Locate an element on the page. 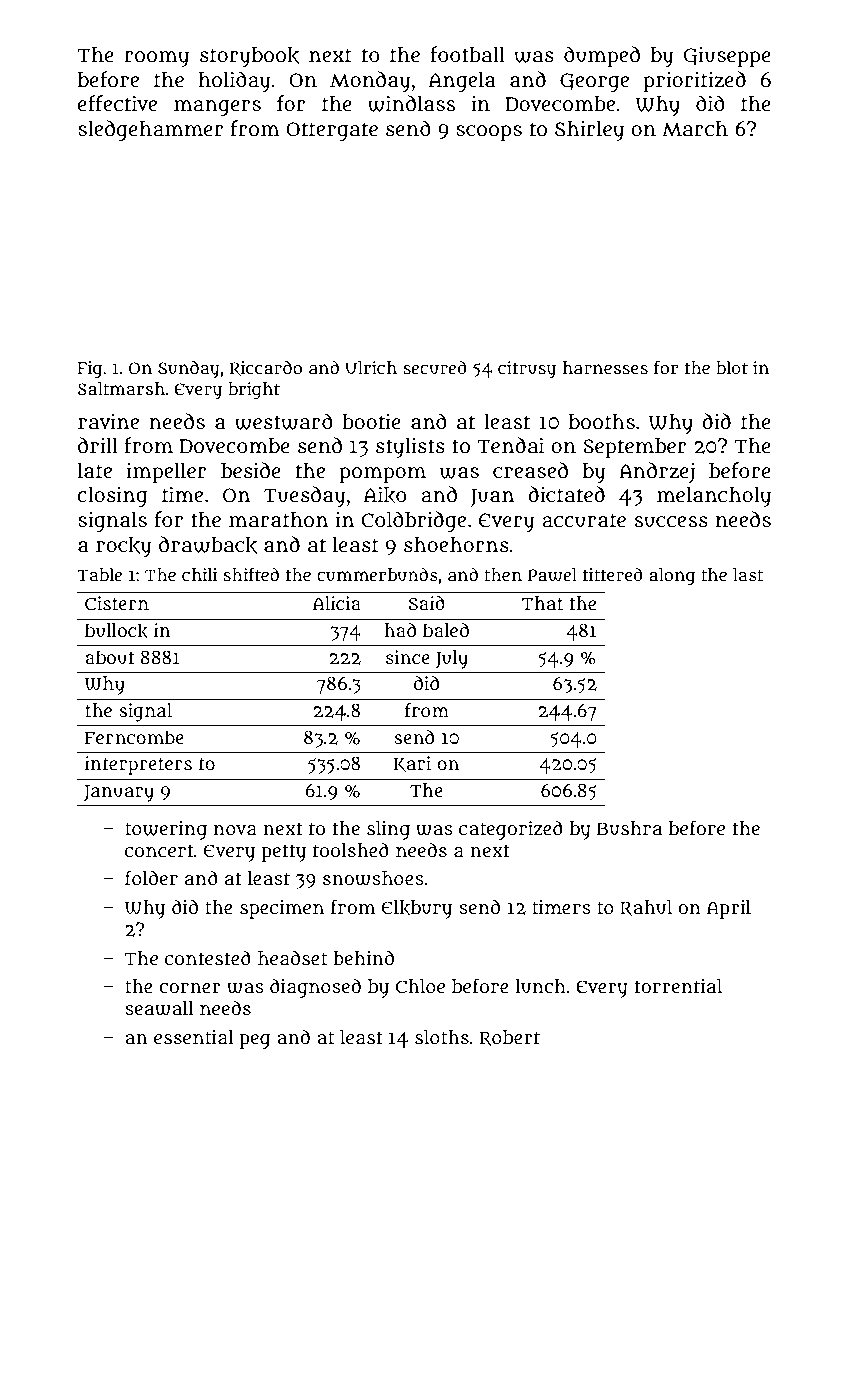  sledgehammer is located at coordinates (151, 130).
